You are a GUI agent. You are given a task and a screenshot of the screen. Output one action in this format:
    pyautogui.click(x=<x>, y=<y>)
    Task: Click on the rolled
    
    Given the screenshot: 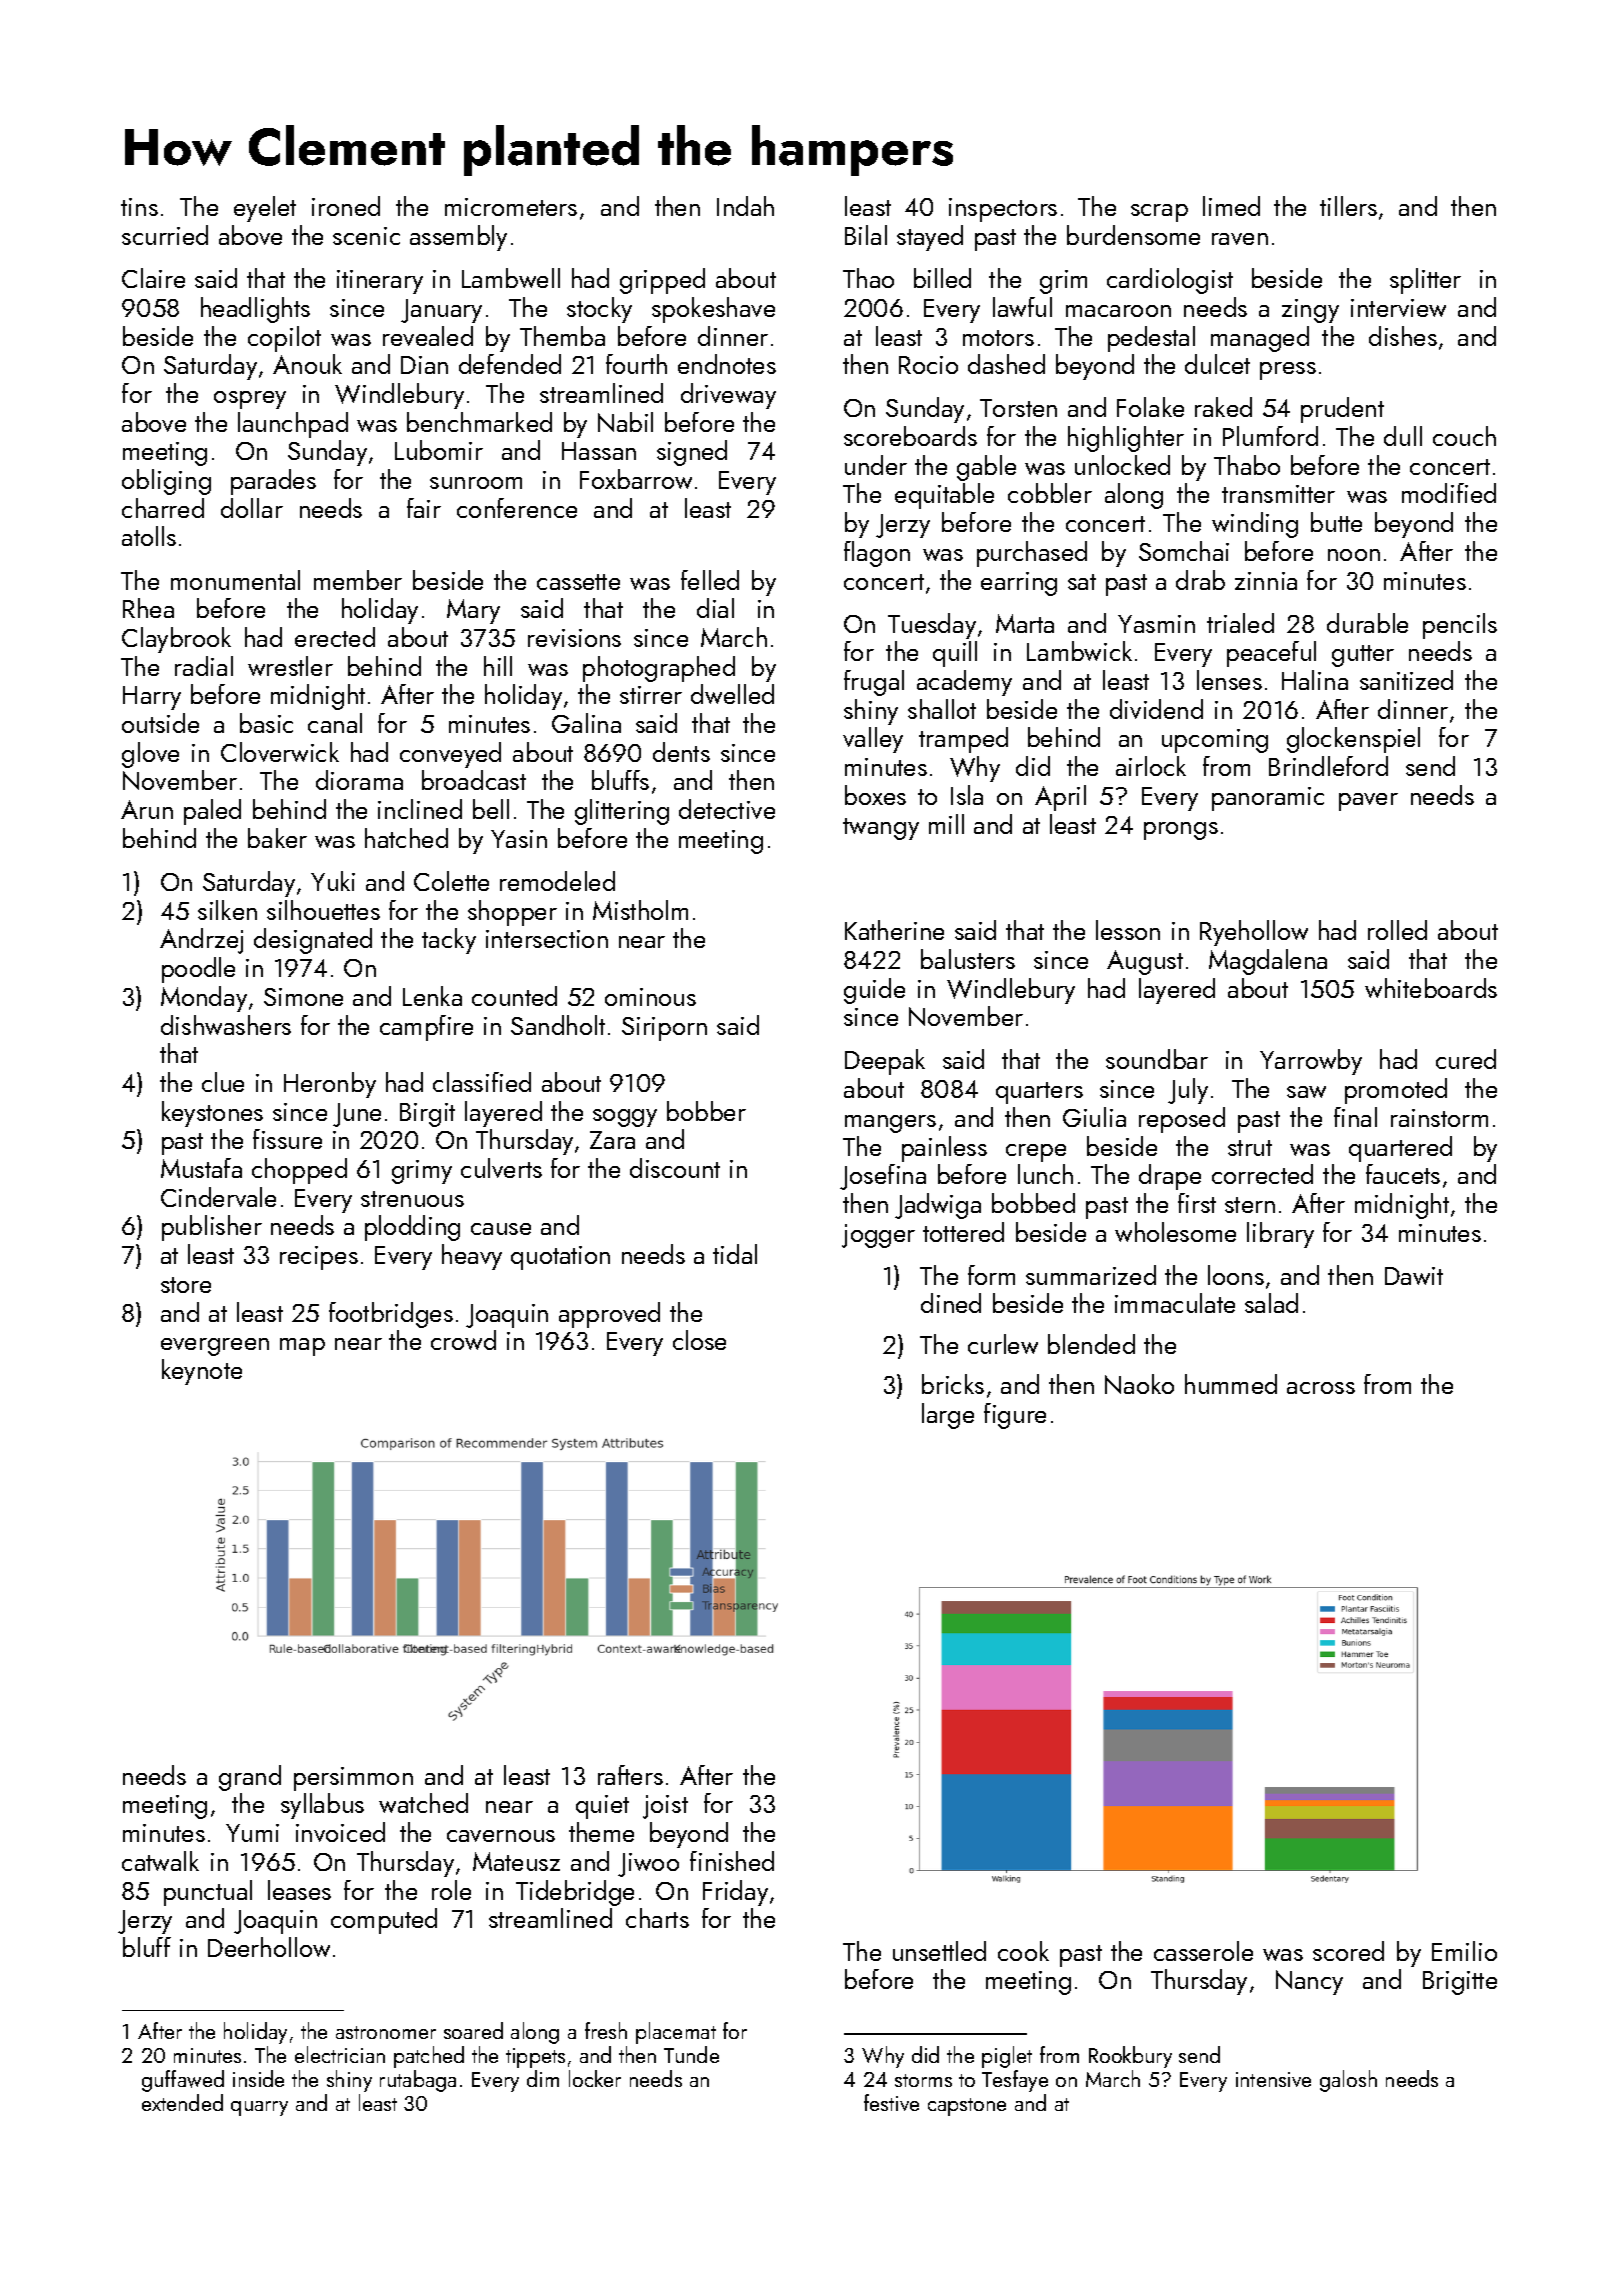 What is the action you would take?
    pyautogui.click(x=1397, y=930)
